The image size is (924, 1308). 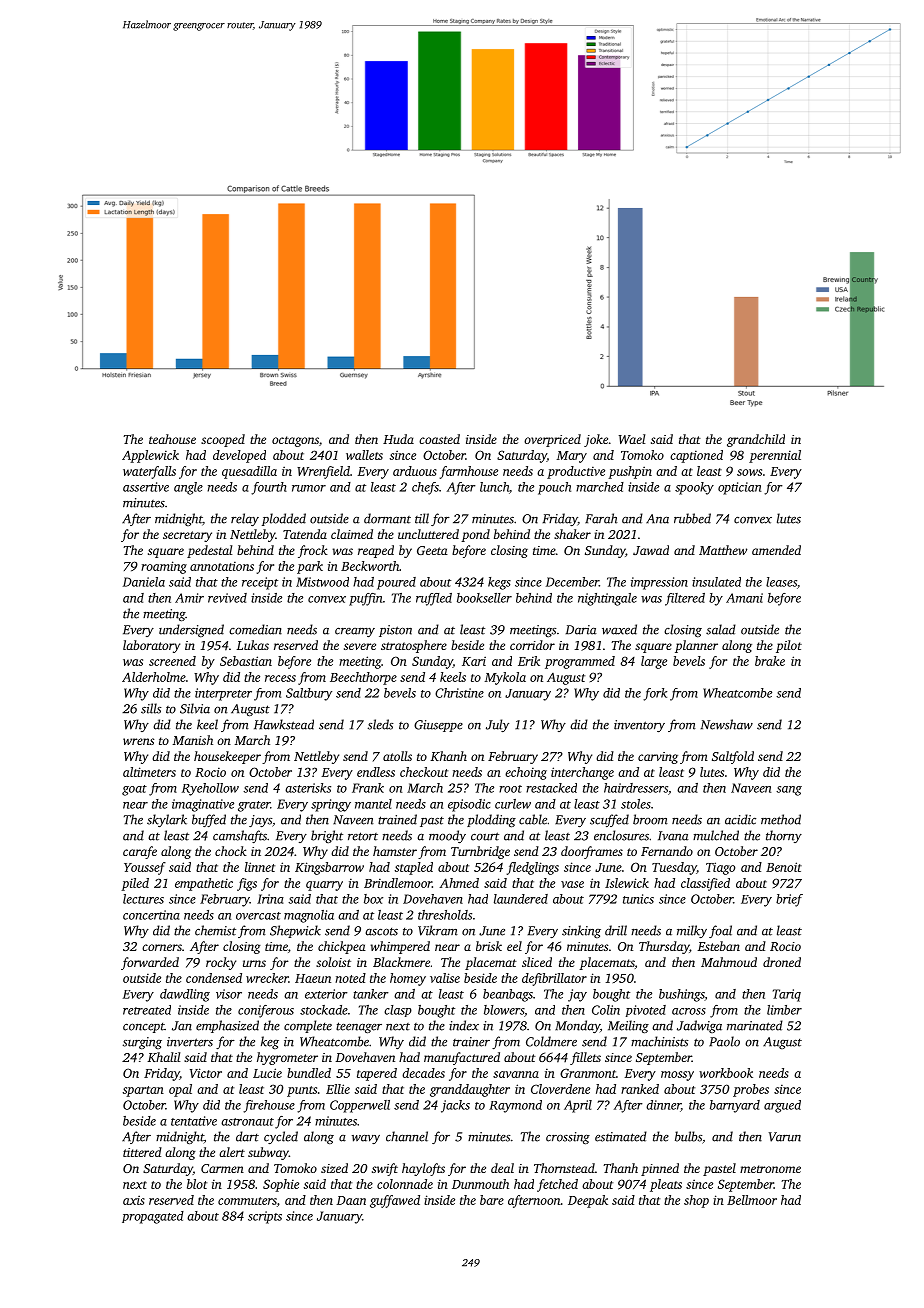 What do you see at coordinates (151, 708) in the image?
I see `sills` at bounding box center [151, 708].
